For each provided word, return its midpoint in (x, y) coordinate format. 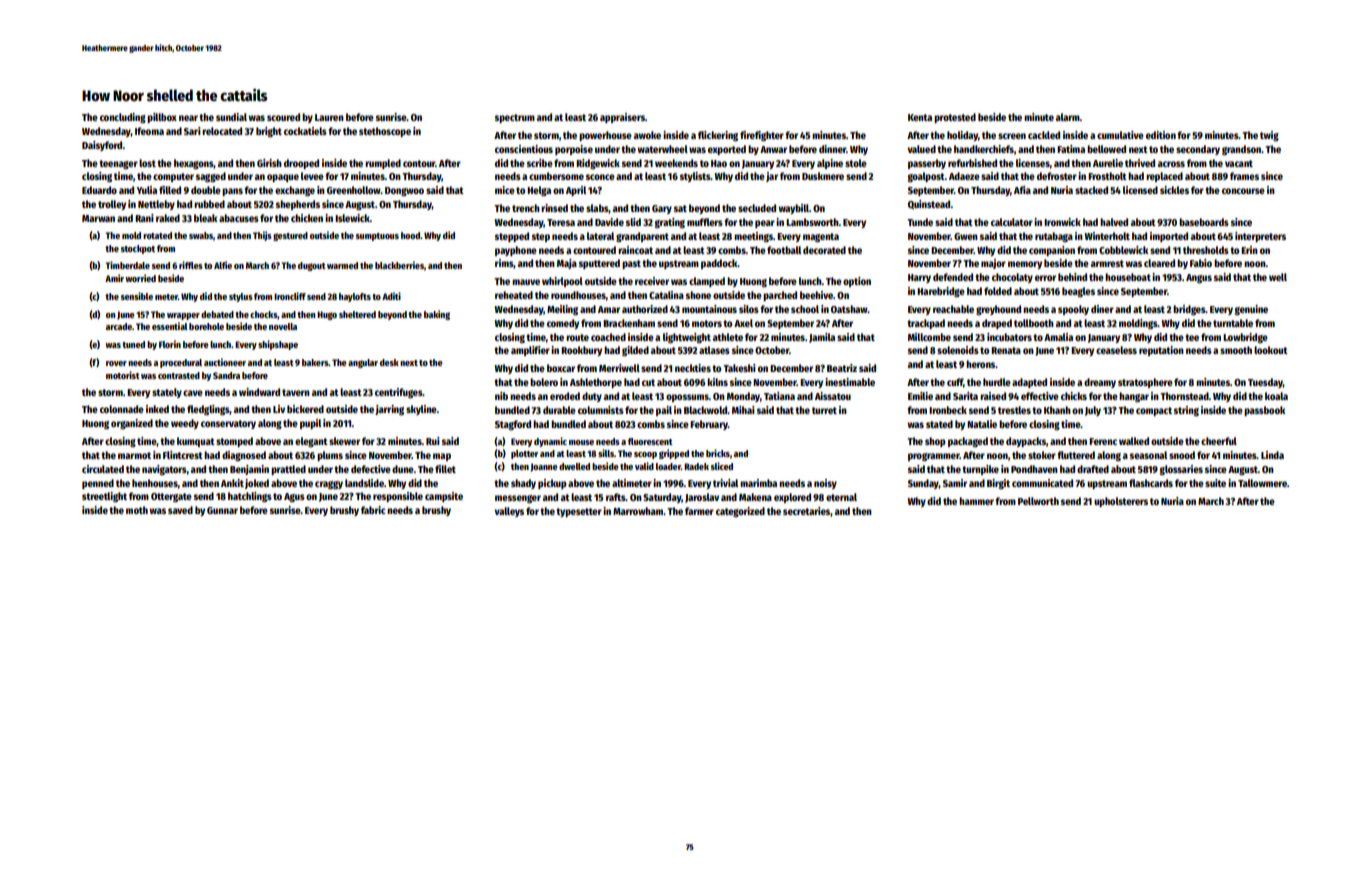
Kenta (920, 117)
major (993, 264)
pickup (552, 484)
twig (1269, 136)
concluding (123, 118)
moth (137, 510)
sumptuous (377, 237)
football (784, 250)
